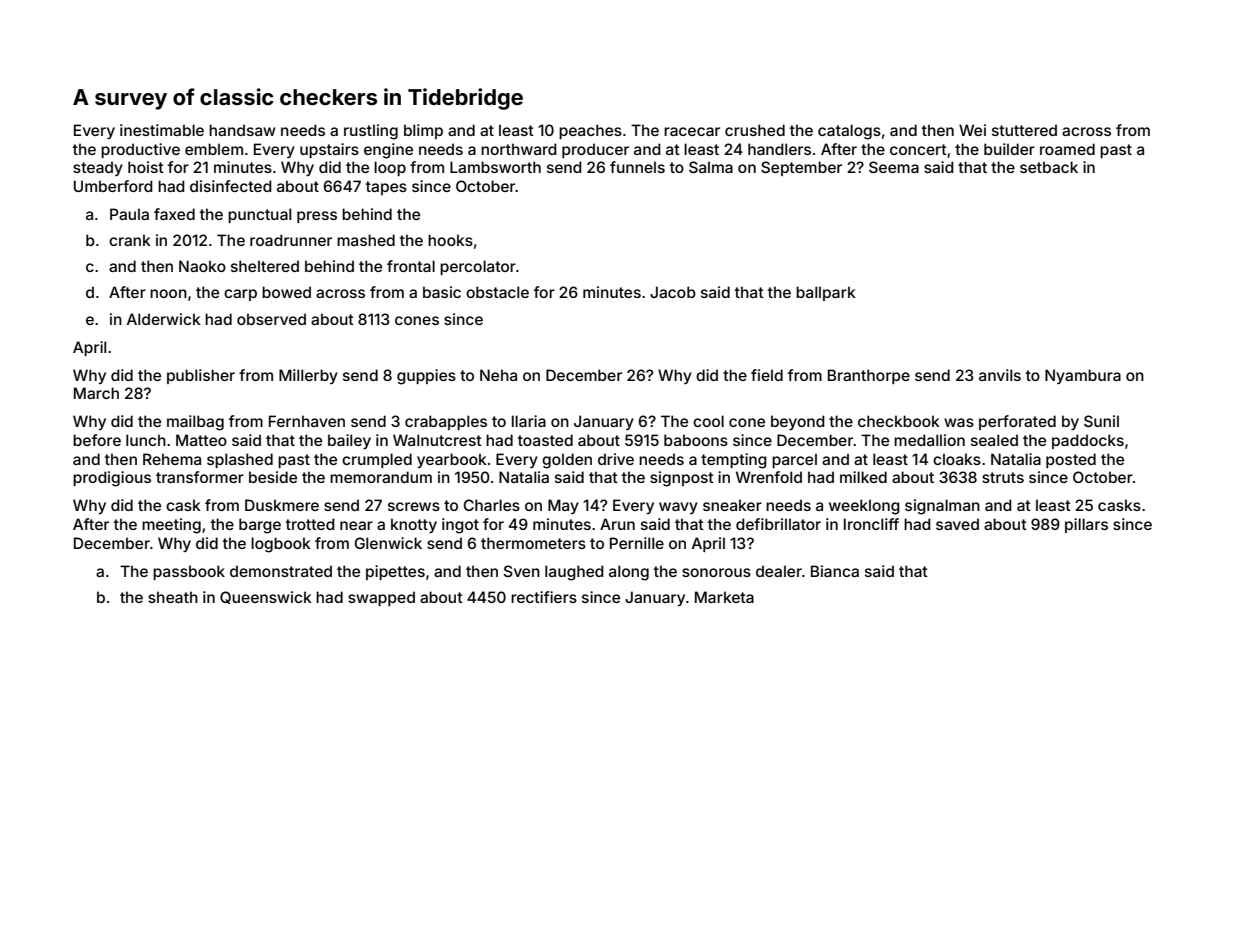 The width and height of the document is (1233, 952). What do you see at coordinates (390, 168) in the document?
I see `loop` at bounding box center [390, 168].
